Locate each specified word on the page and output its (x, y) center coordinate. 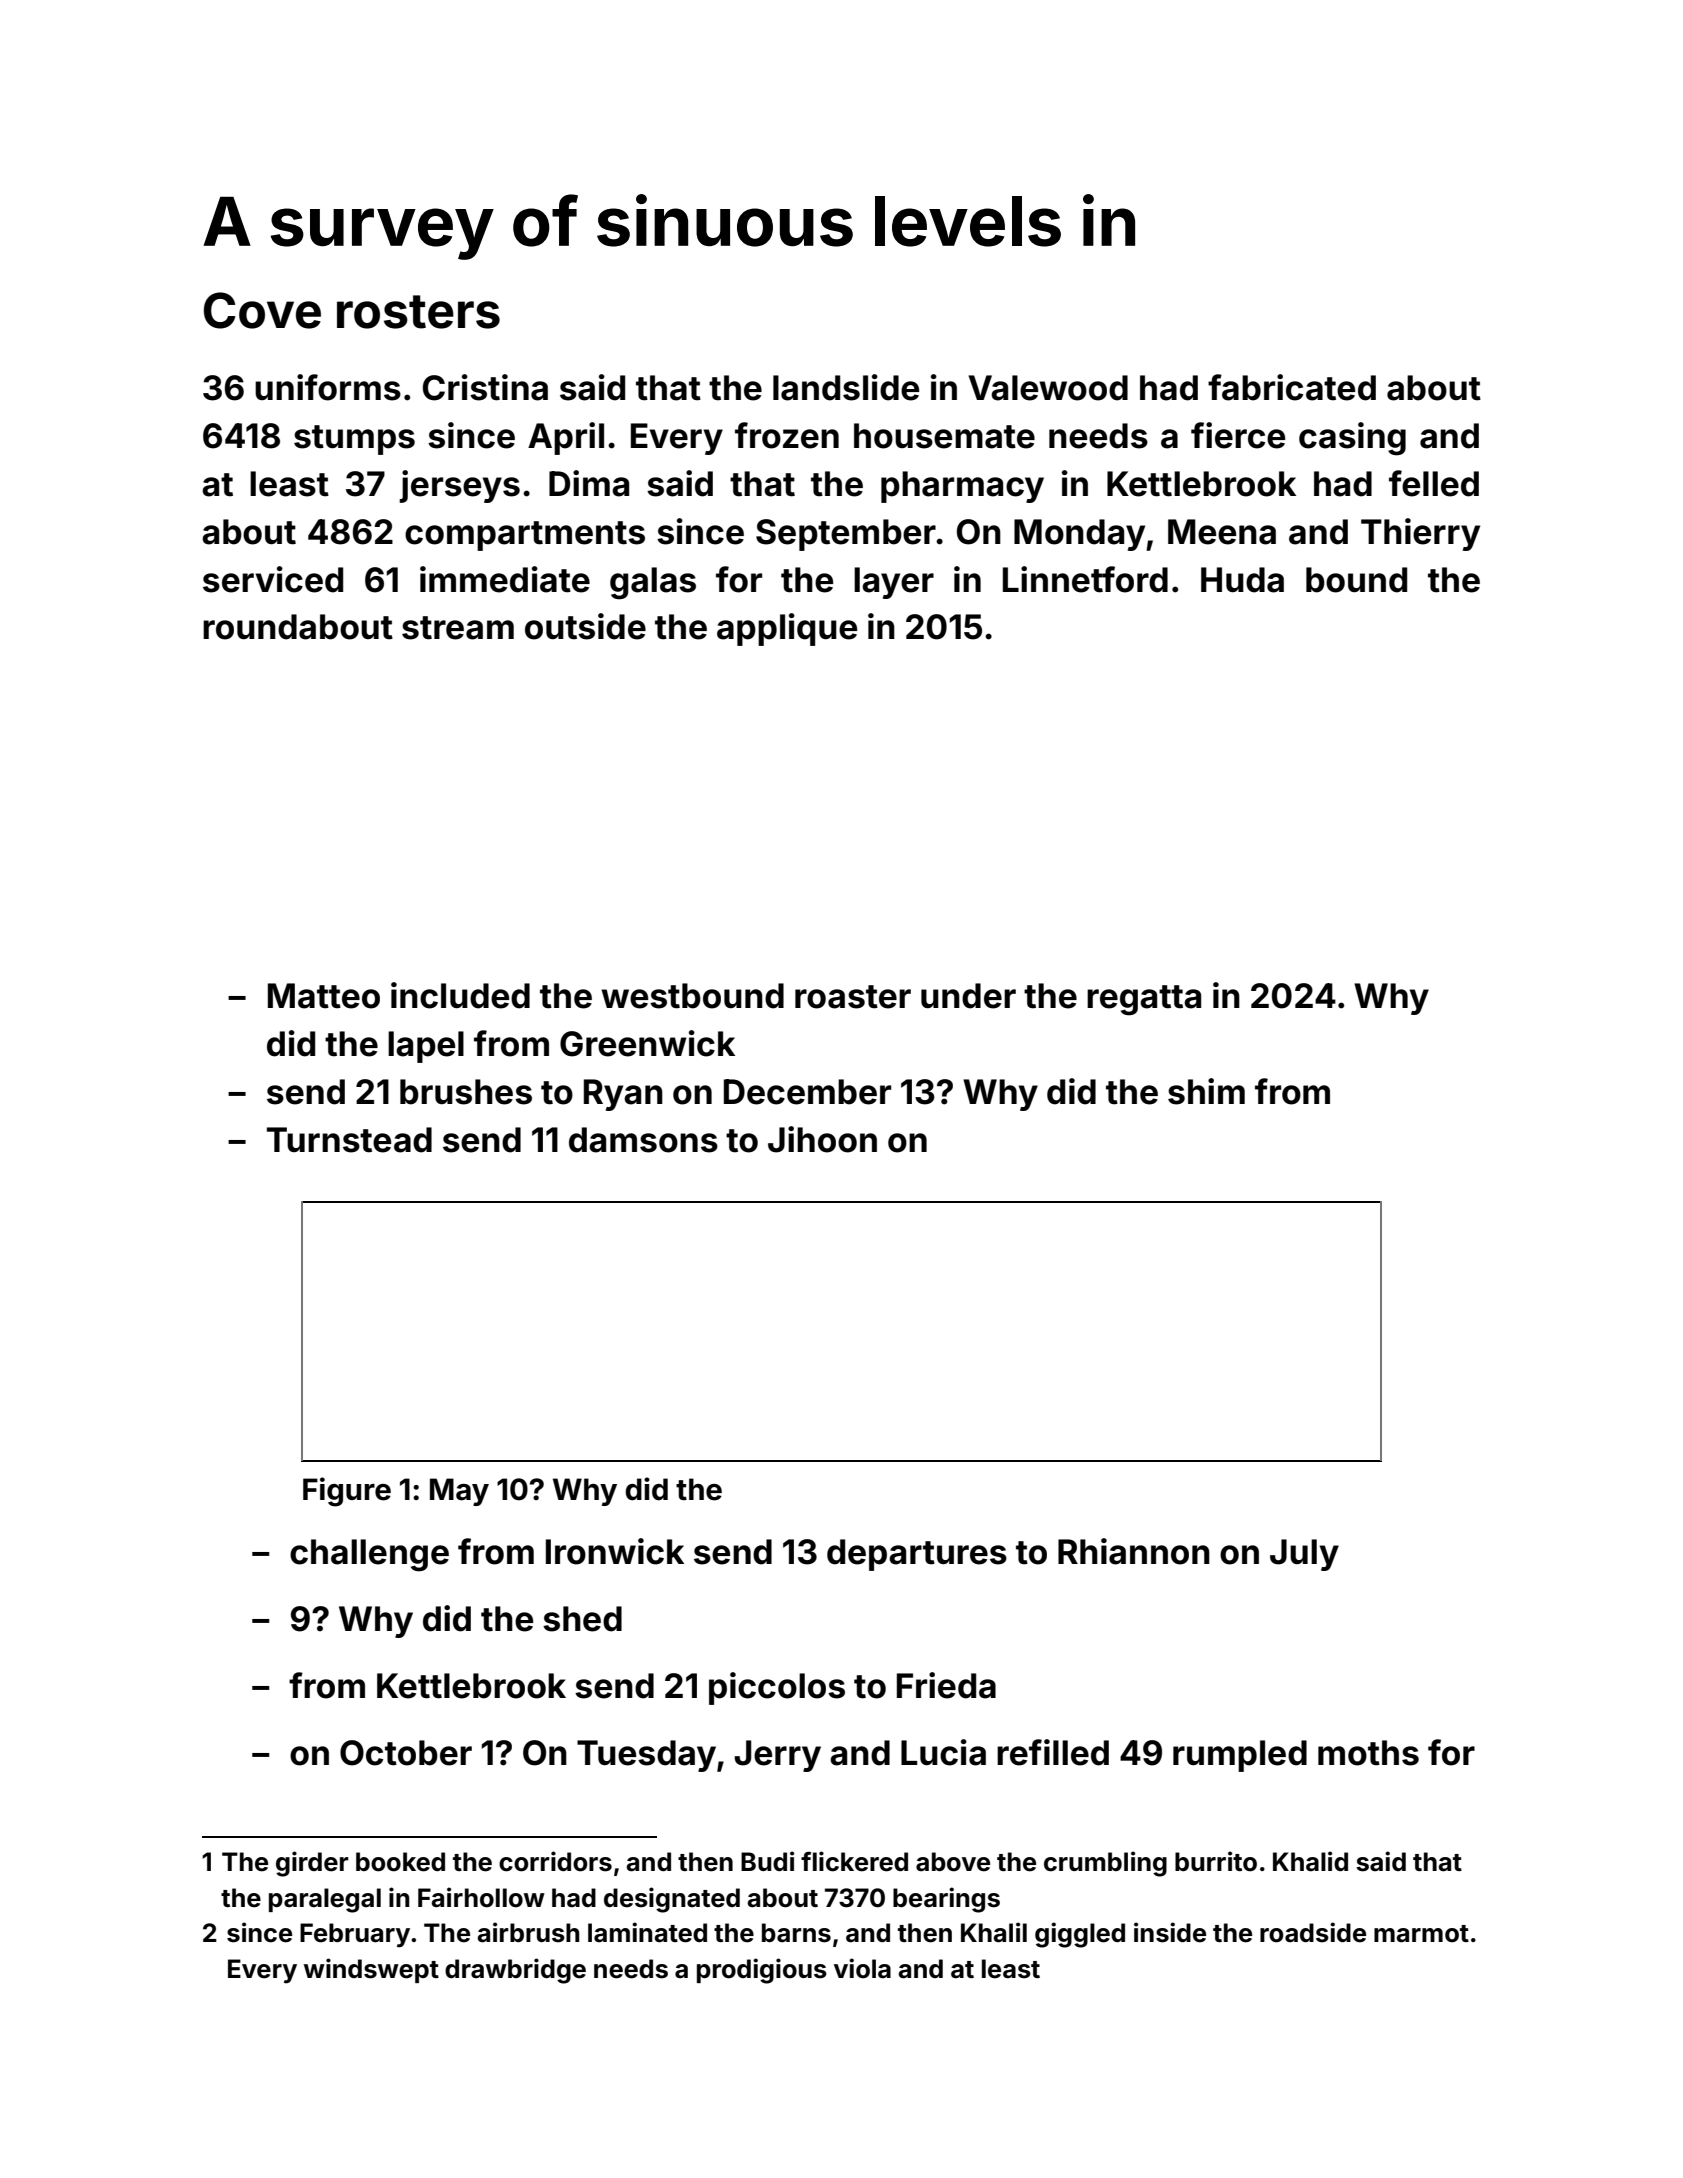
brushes (466, 1092)
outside (585, 626)
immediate (505, 579)
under (968, 996)
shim (1206, 1091)
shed (582, 1619)
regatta (1144, 1000)
